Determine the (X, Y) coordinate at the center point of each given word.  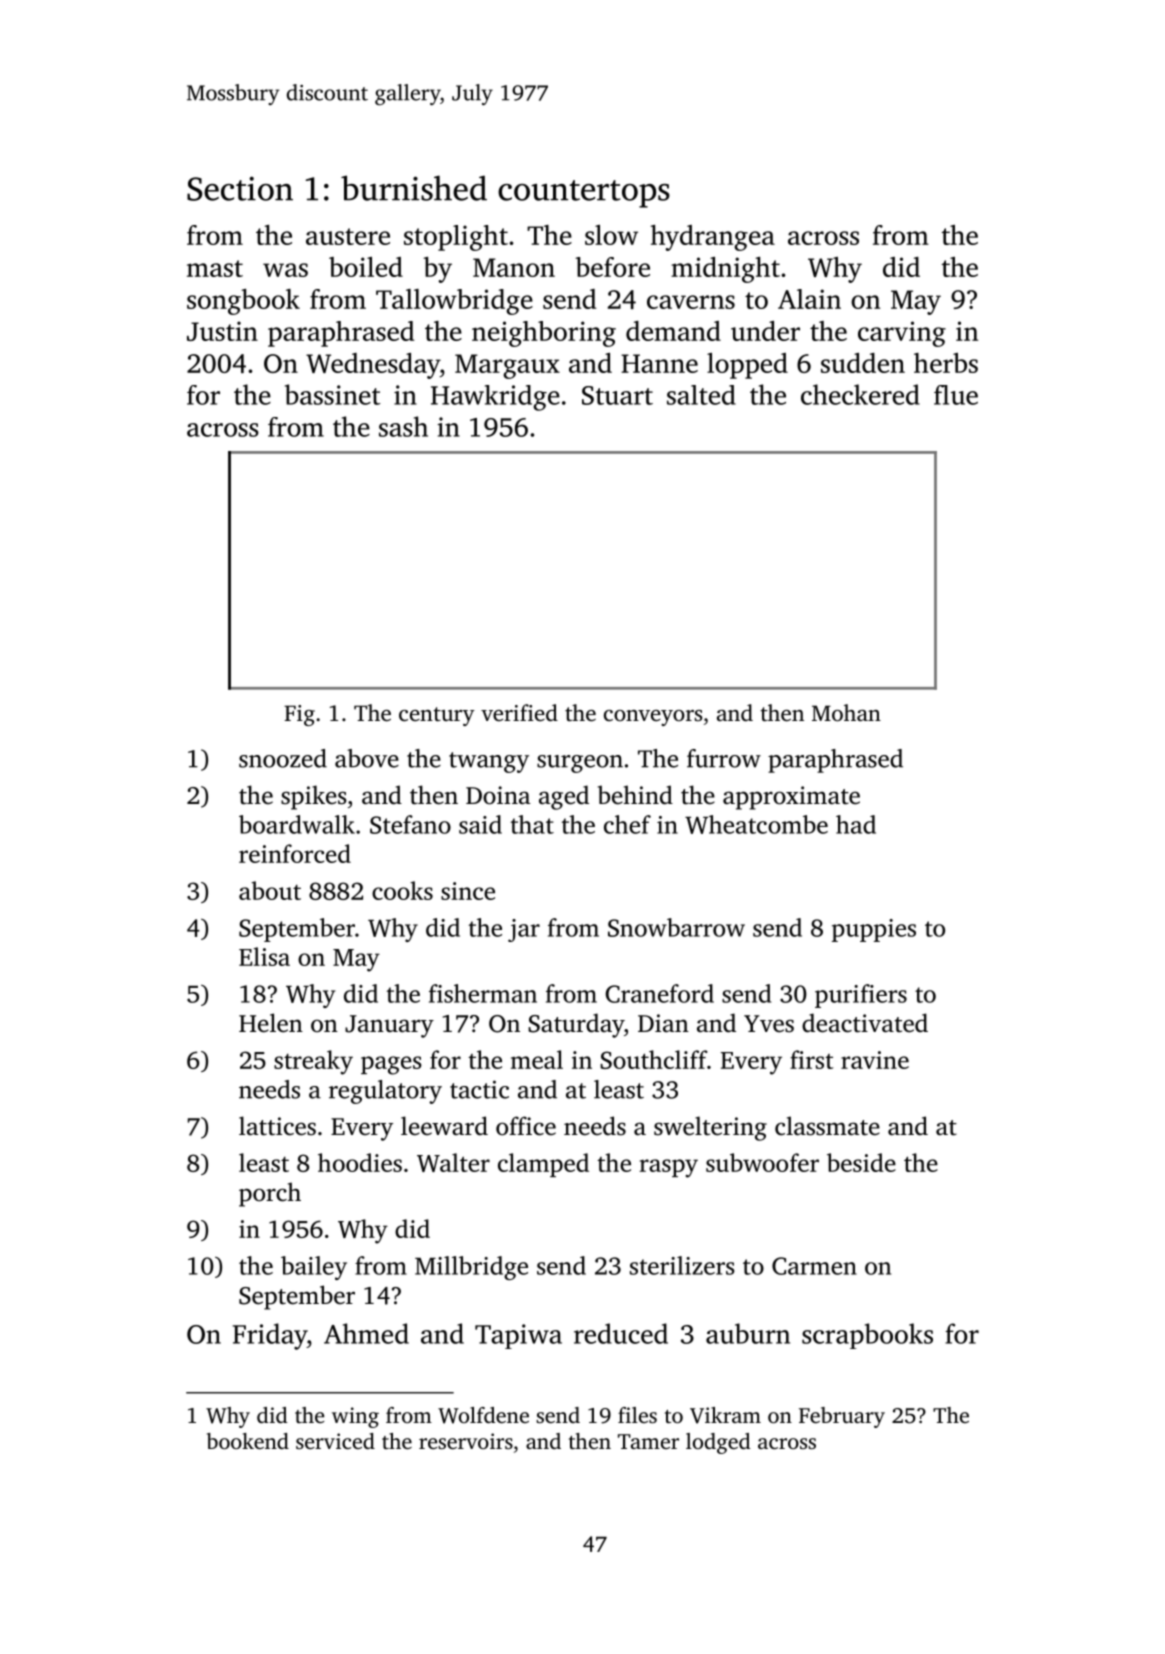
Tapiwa (518, 1336)
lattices (277, 1126)
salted (701, 395)
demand (673, 331)
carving (902, 334)
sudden (863, 363)
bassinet (333, 394)
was (285, 270)
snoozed (283, 758)
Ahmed (366, 1333)
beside (861, 1162)
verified (519, 713)
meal (537, 1059)
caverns (691, 302)
